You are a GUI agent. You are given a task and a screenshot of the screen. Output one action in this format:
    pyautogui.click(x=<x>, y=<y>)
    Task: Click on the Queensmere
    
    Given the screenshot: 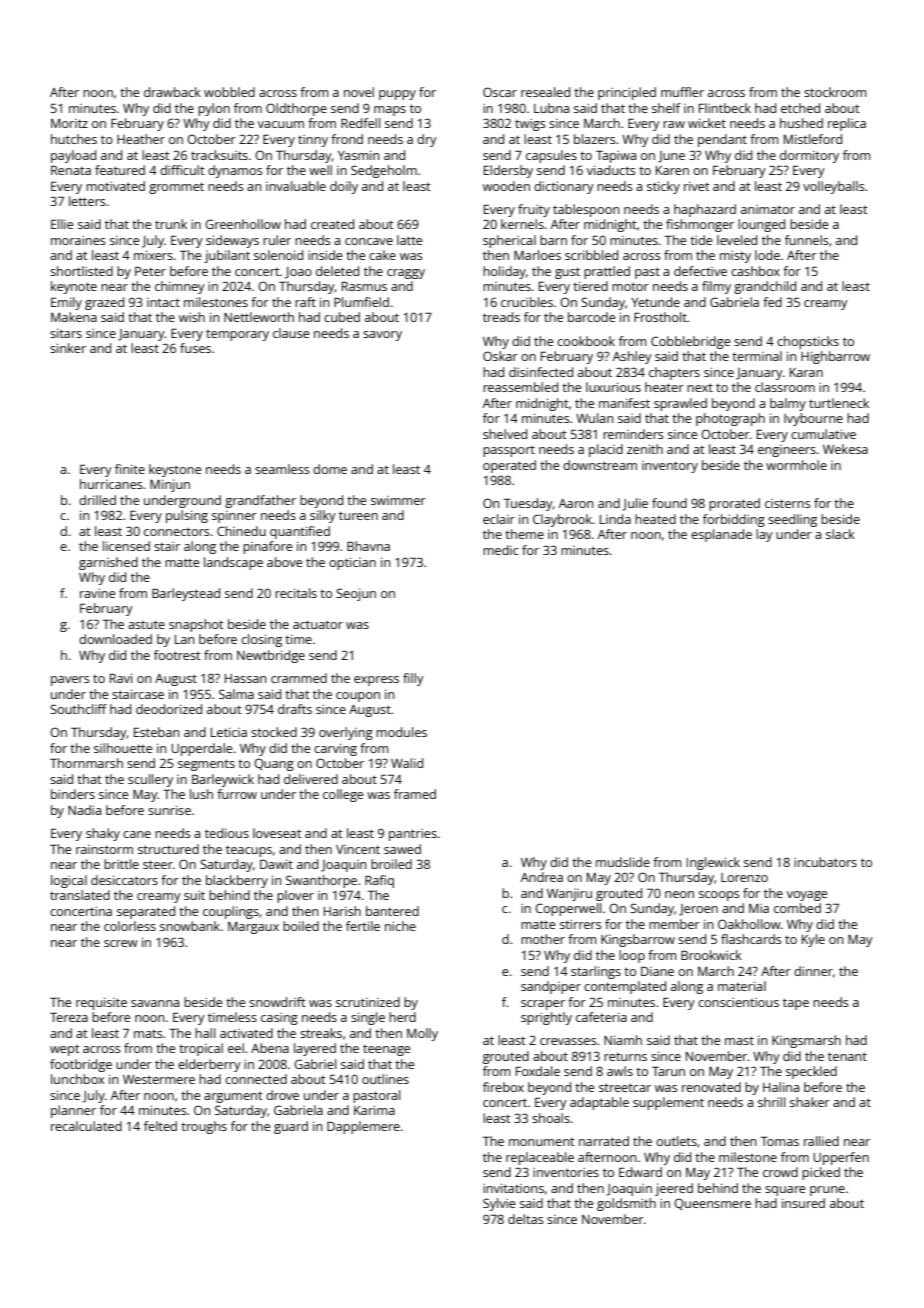 What is the action you would take?
    pyautogui.click(x=712, y=1204)
